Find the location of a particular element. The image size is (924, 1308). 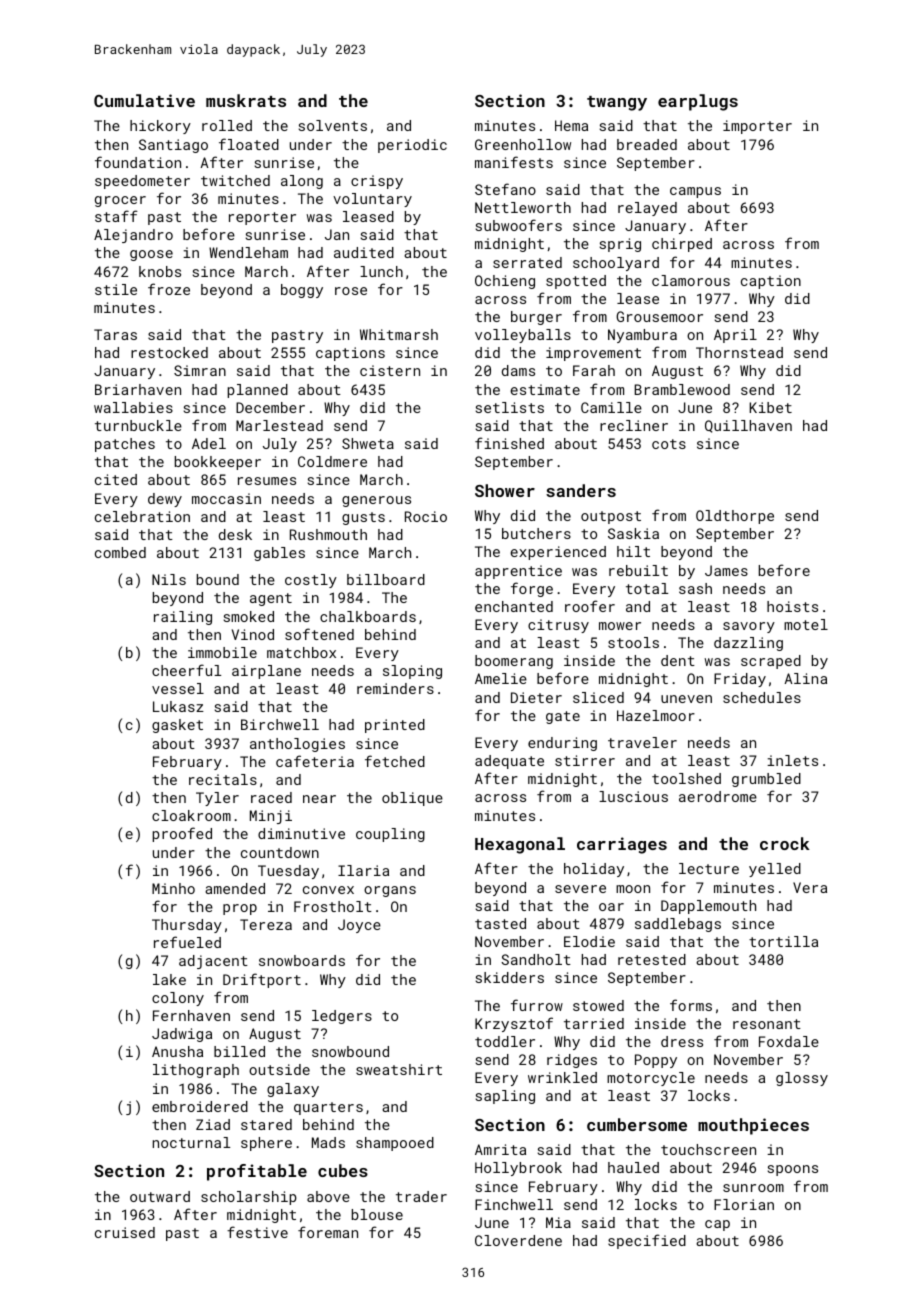

importer is located at coordinates (757, 127).
